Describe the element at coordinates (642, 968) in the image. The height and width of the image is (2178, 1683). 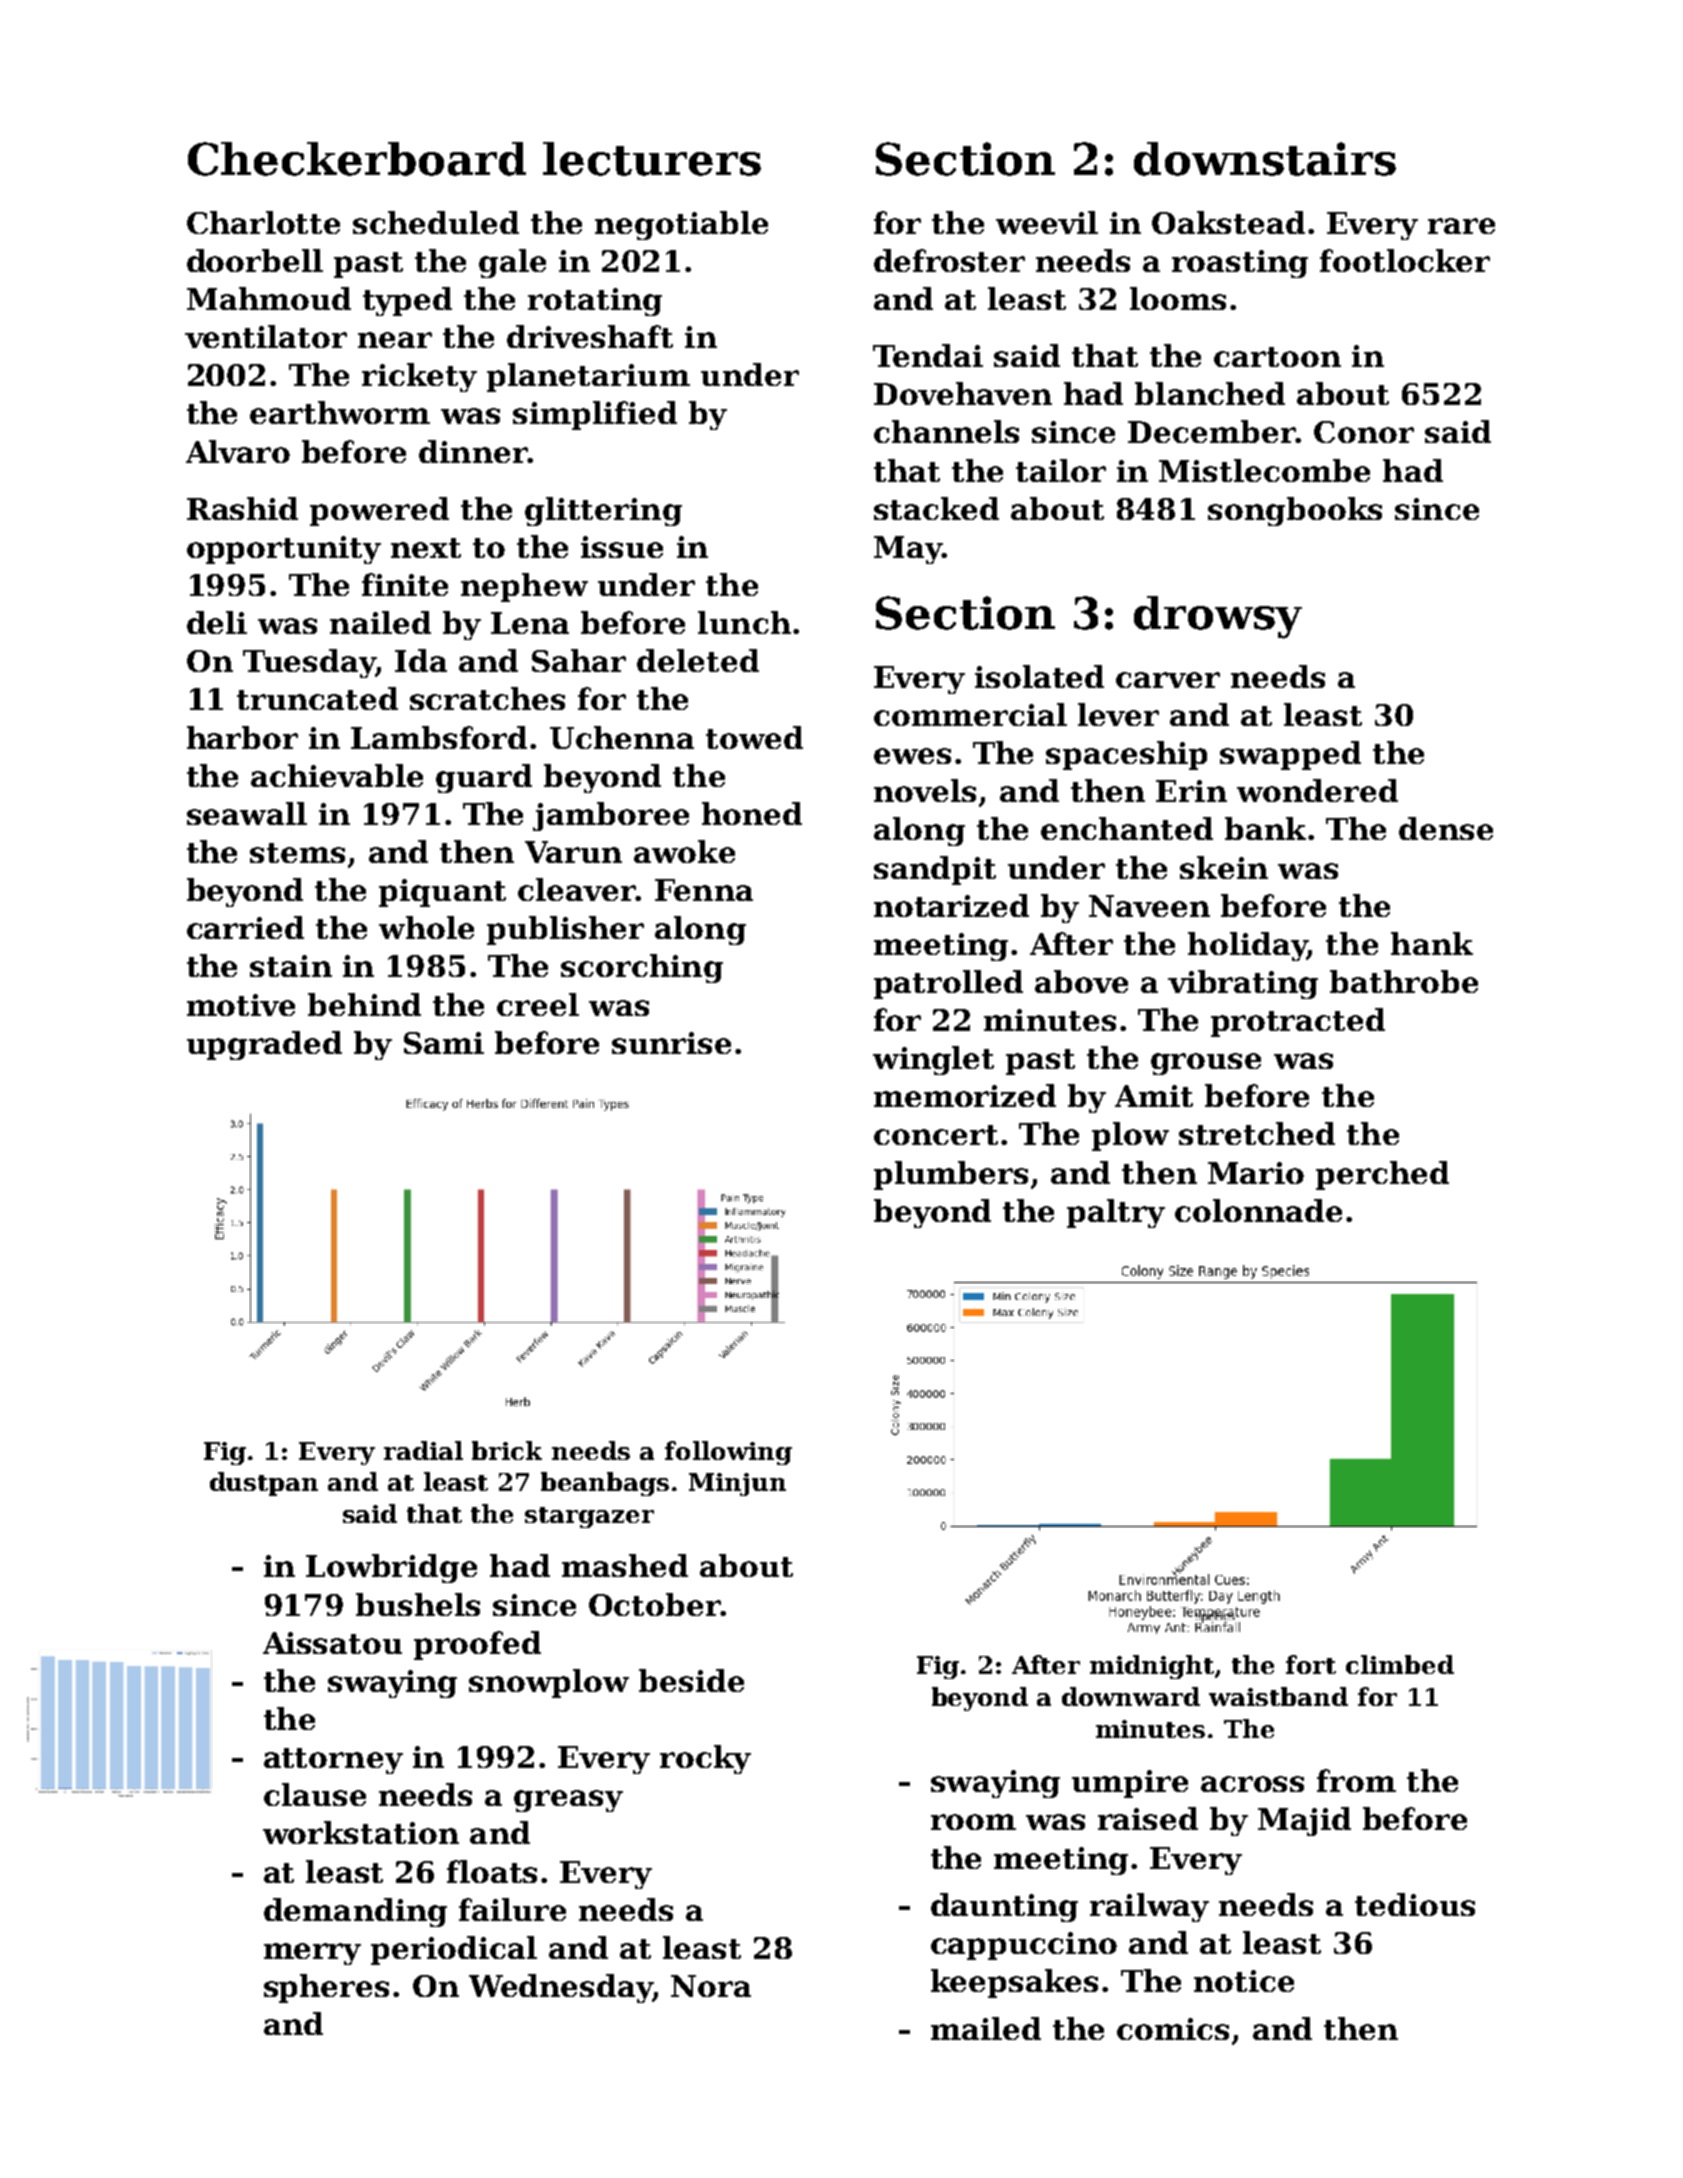
I see `scorching` at that location.
